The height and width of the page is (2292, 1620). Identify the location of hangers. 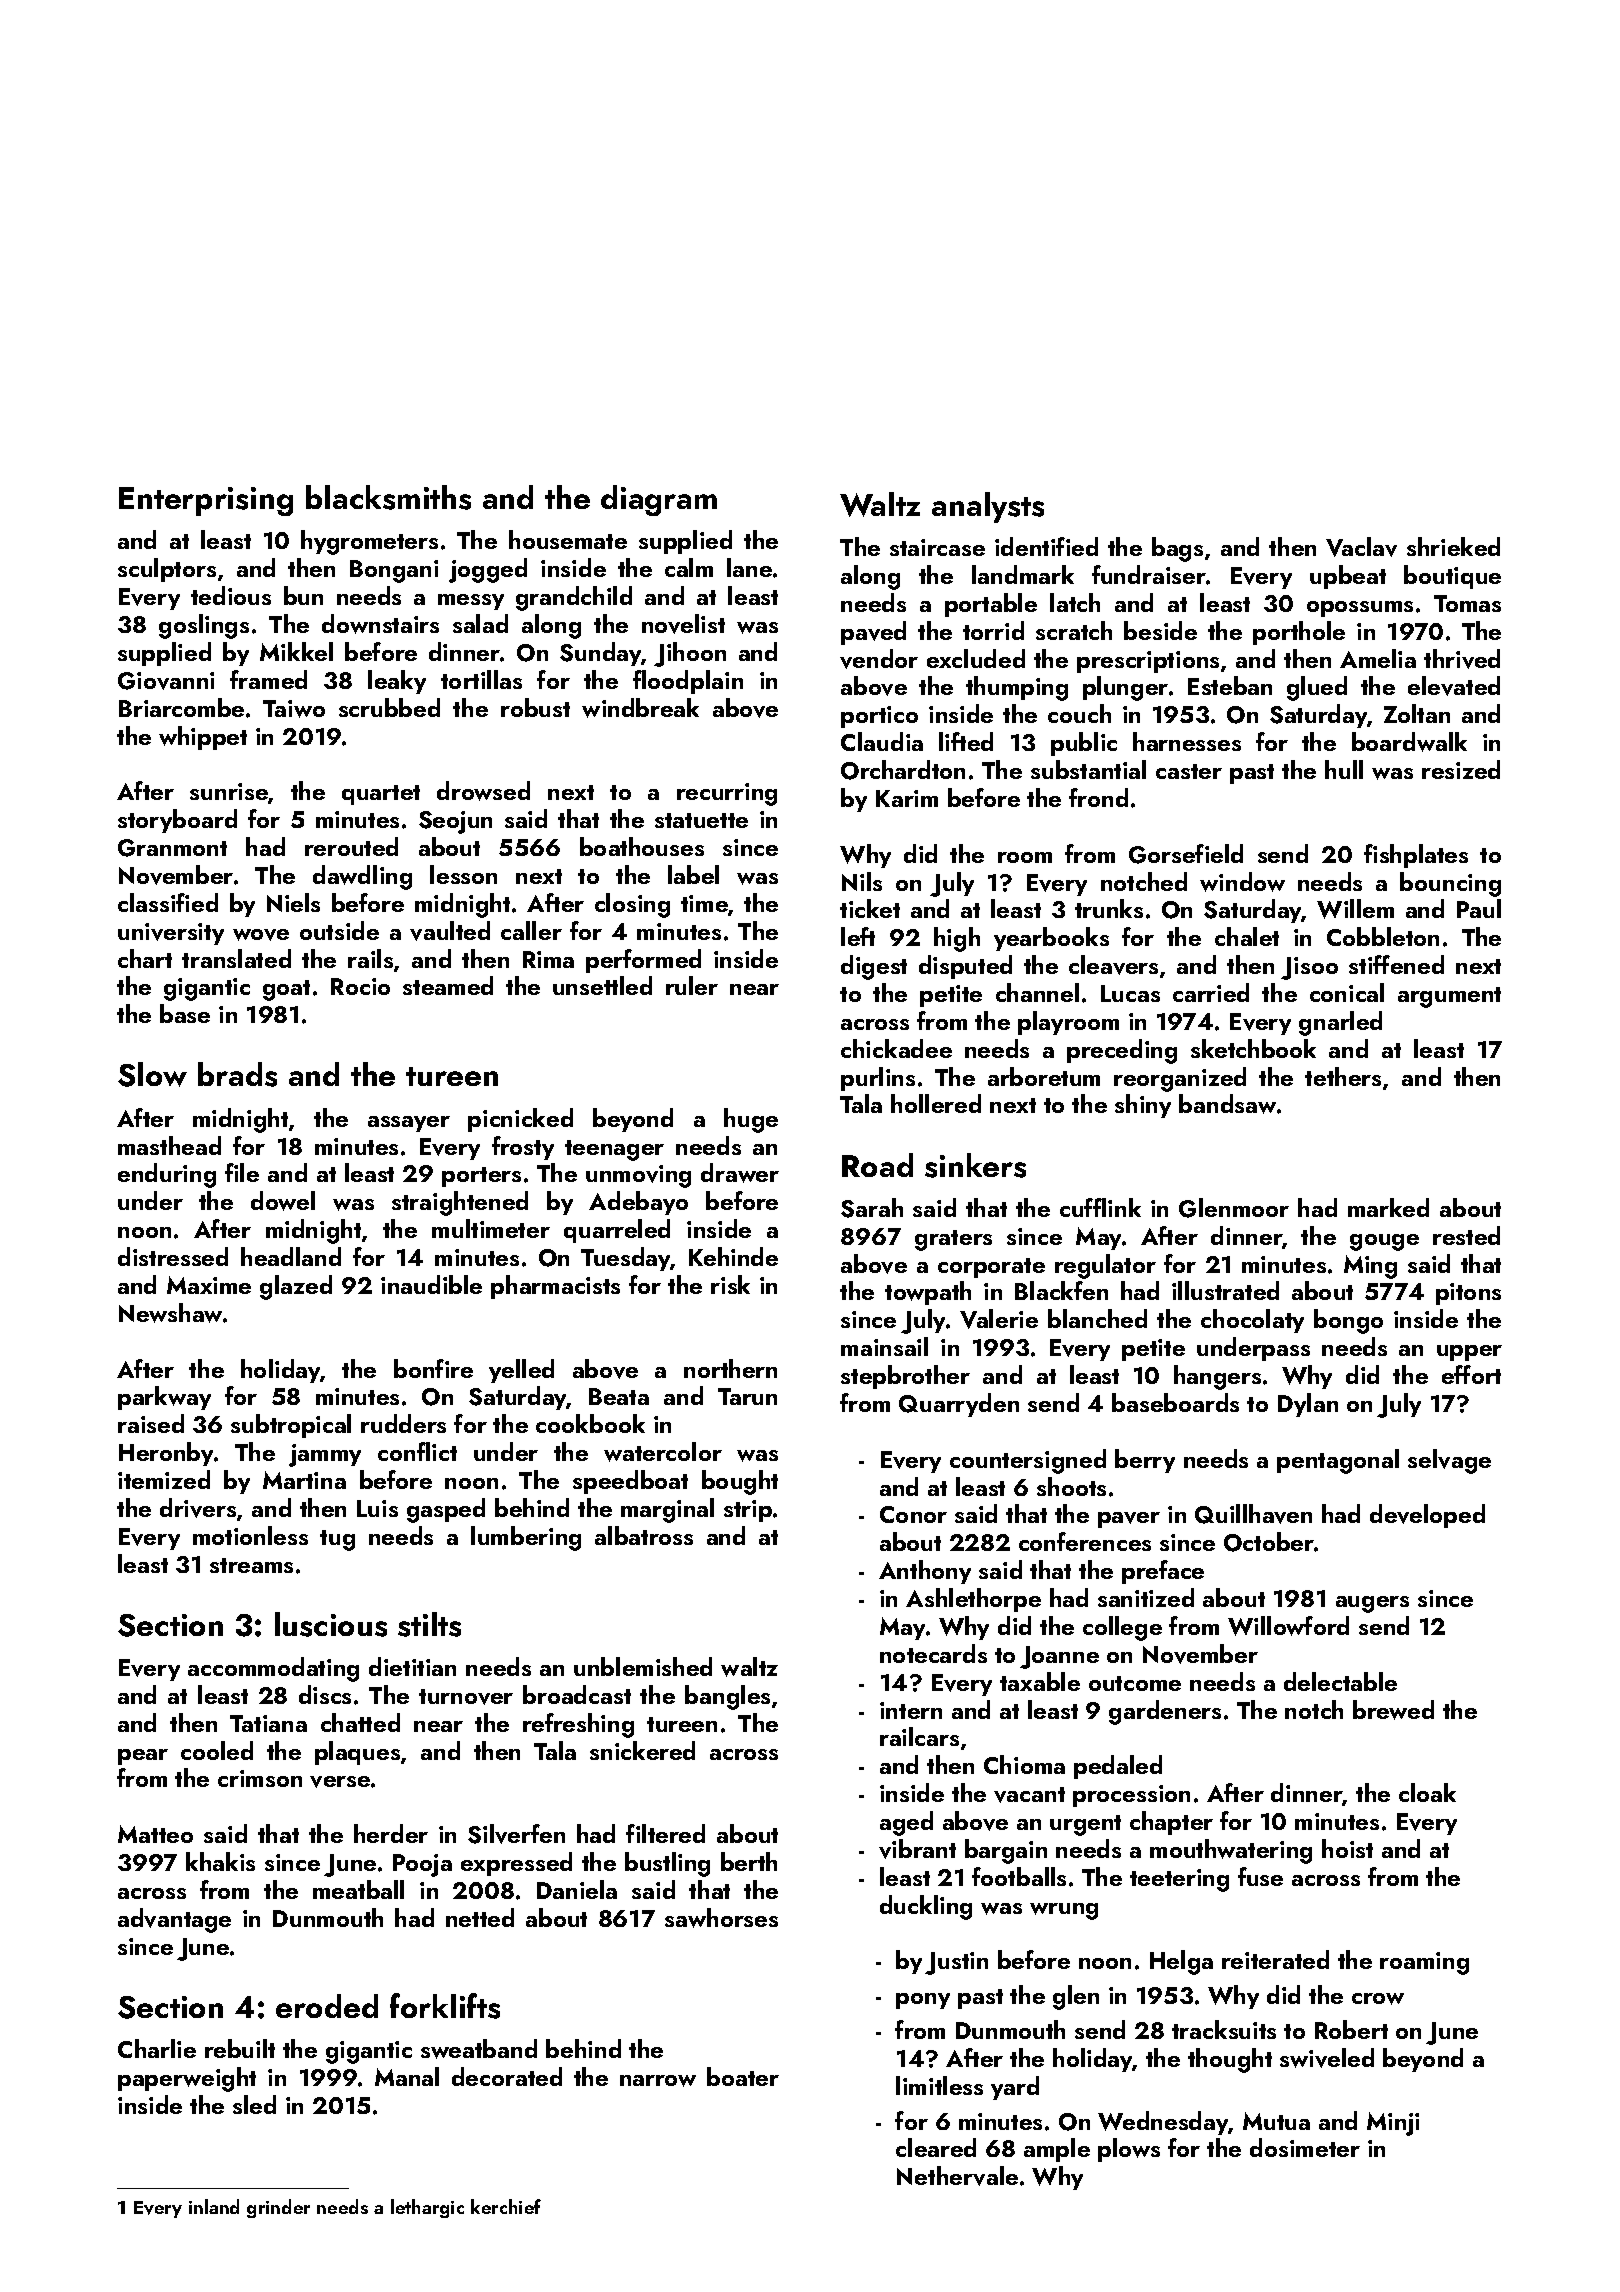
(1217, 1377).
